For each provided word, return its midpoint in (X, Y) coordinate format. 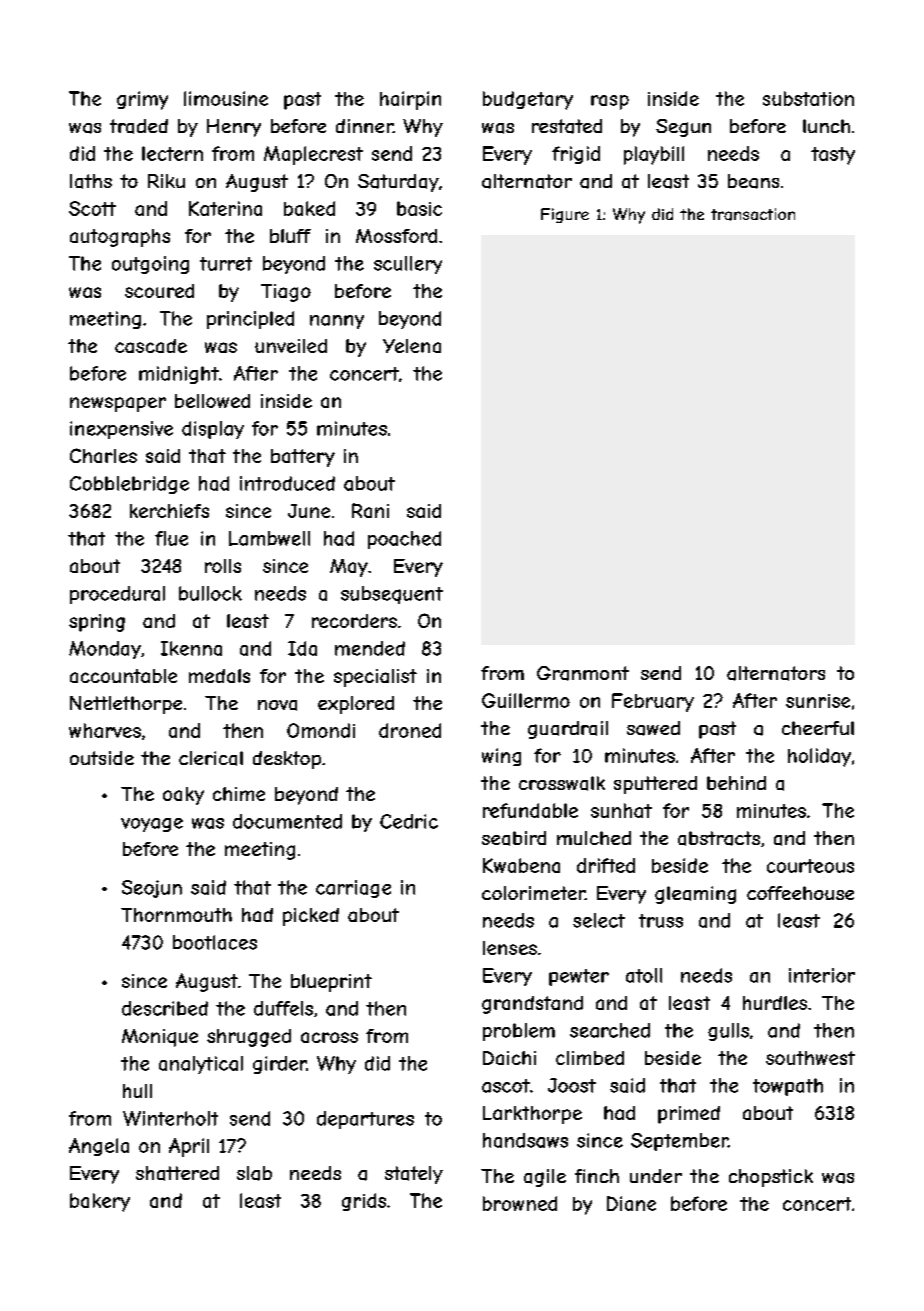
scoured (159, 291)
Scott (92, 208)
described (165, 1008)
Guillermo (526, 700)
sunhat (621, 810)
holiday (819, 757)
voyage (152, 825)
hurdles (775, 1003)
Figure (565, 215)
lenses (510, 948)
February (653, 702)
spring (97, 623)
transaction (753, 214)
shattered (177, 1173)
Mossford (396, 236)
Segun (683, 128)
